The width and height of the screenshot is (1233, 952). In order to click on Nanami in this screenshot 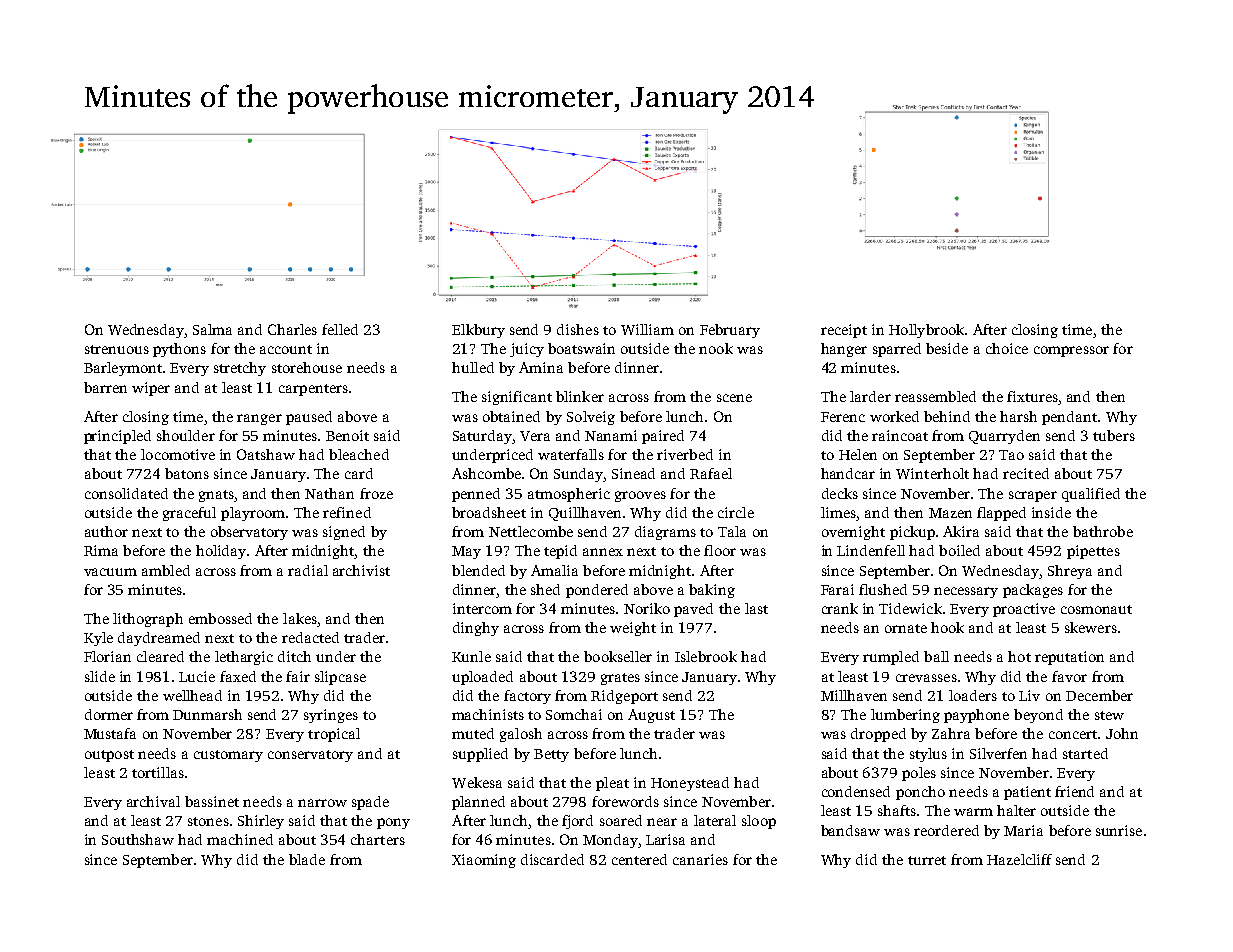, I will do `click(611, 435)`.
